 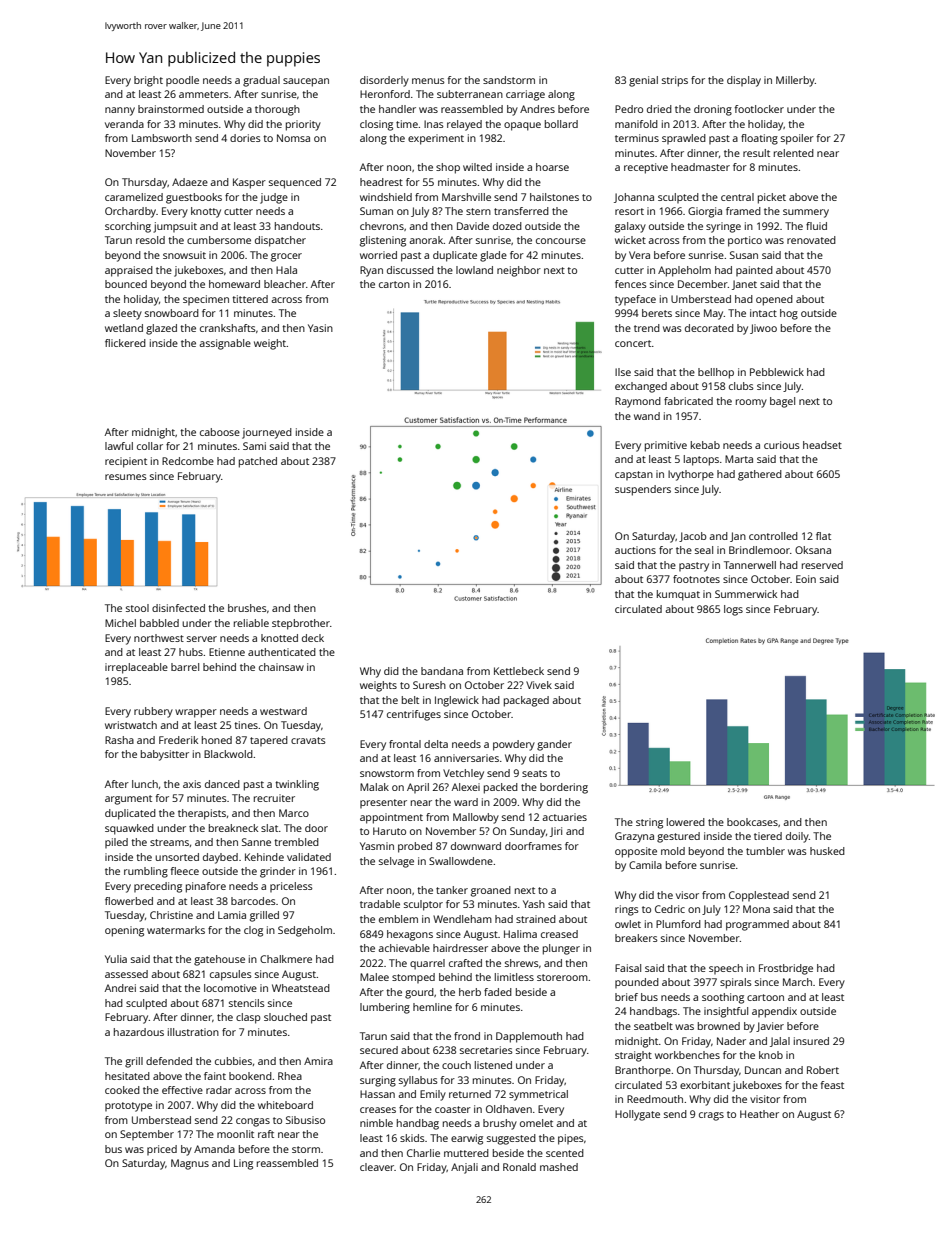 I want to click on gatehouse, so click(x=219, y=960).
